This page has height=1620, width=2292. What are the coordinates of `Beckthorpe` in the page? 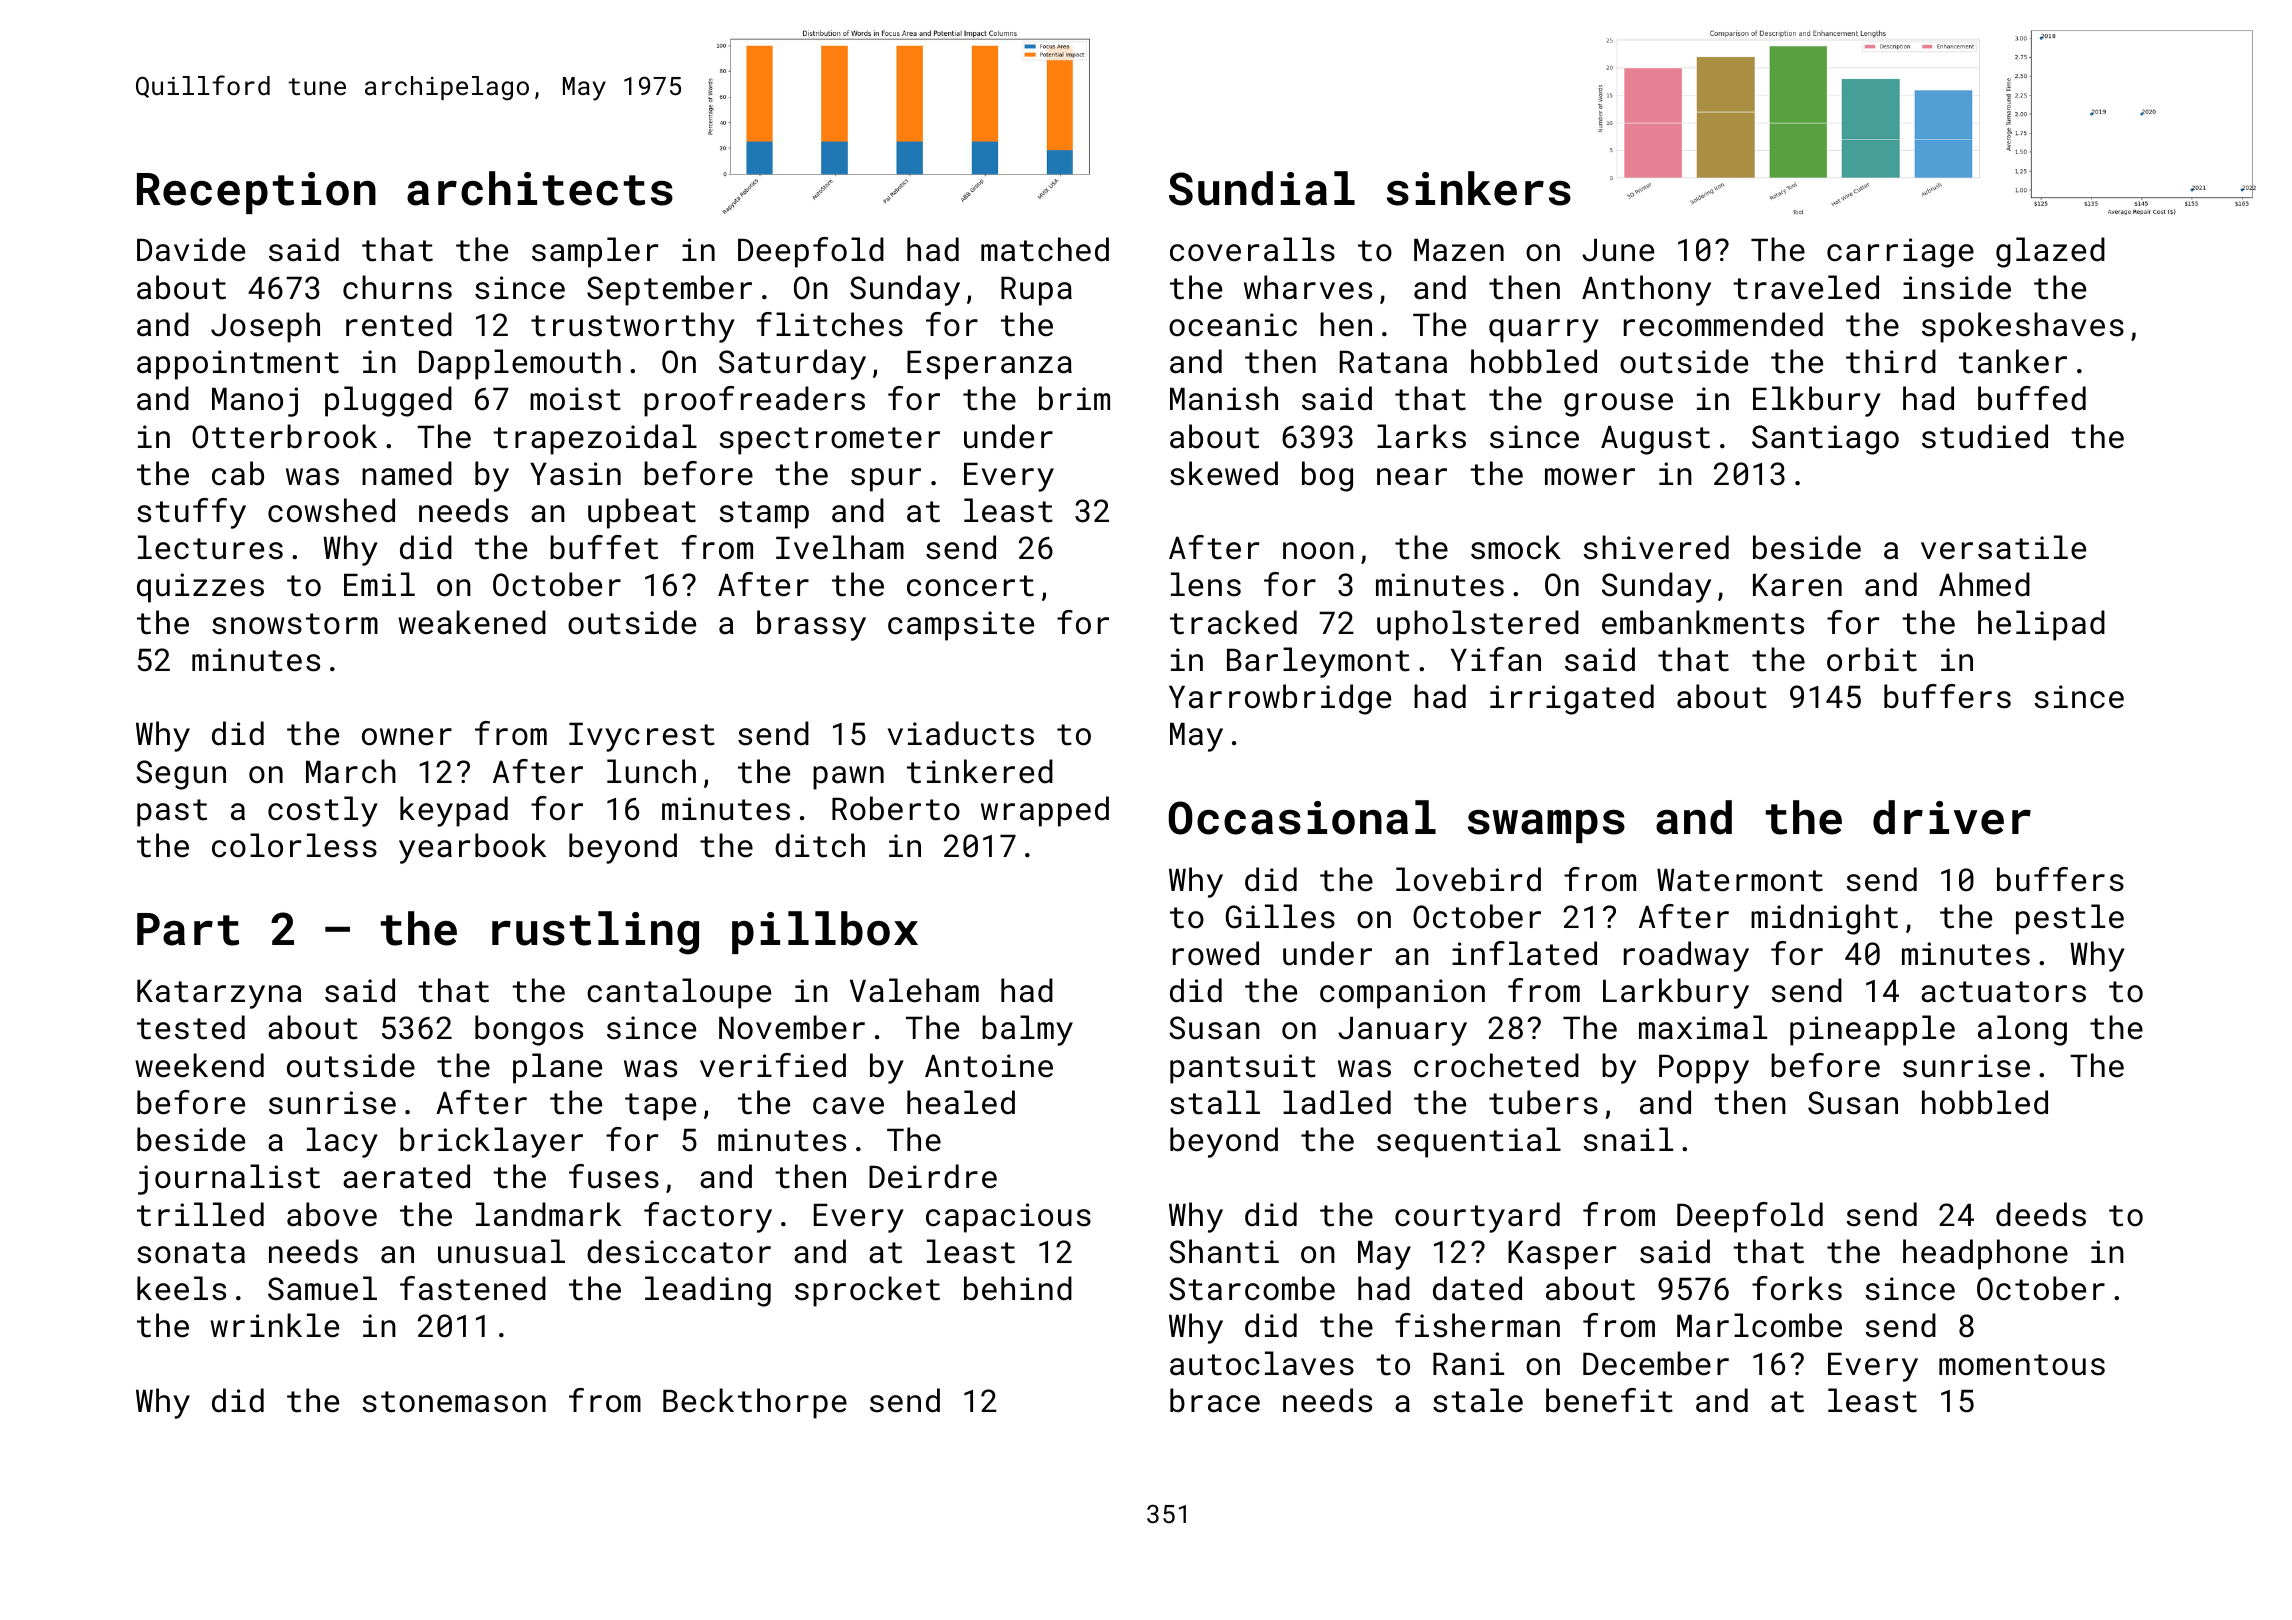 It's located at (755, 1403).
